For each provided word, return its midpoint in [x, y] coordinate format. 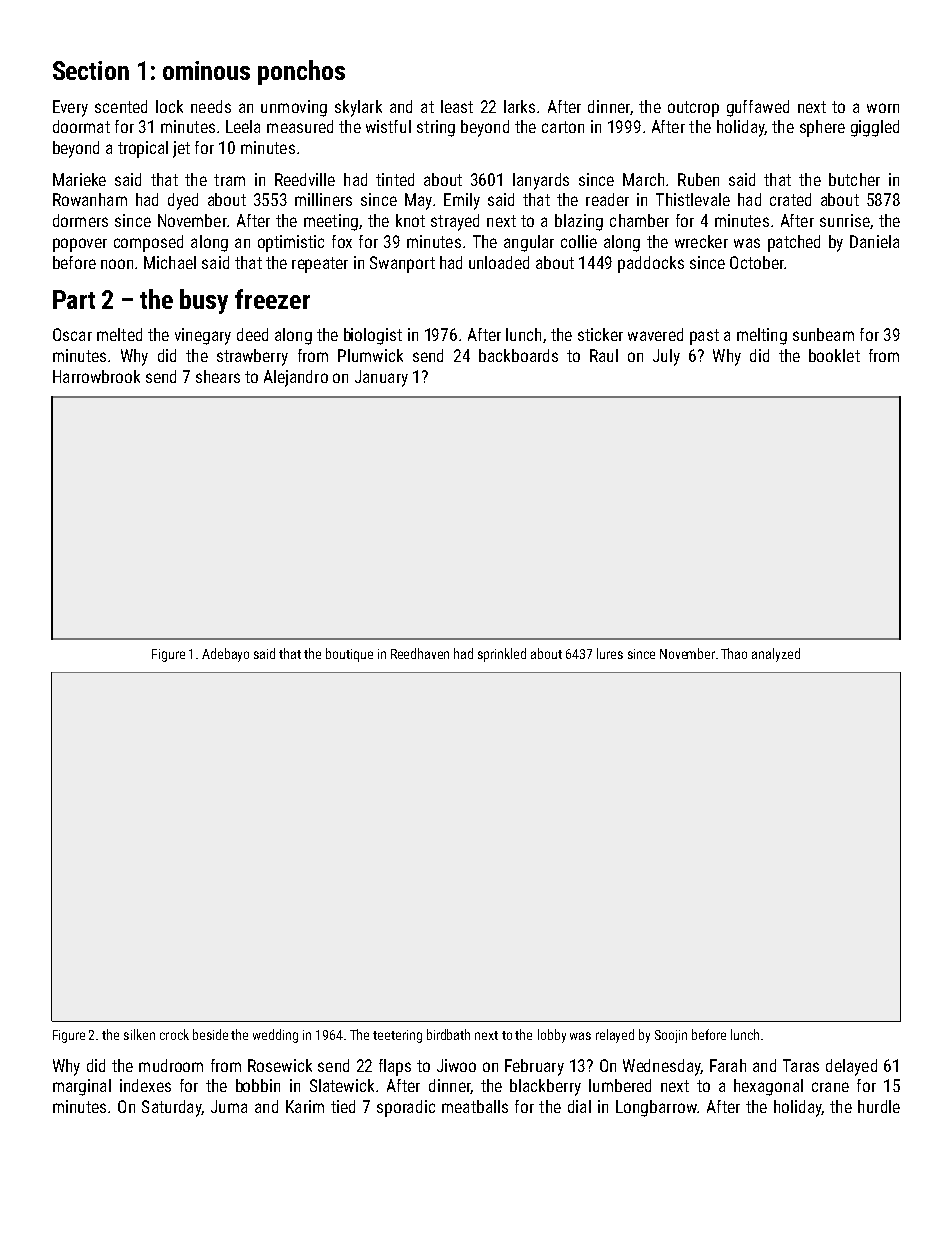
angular [529, 243]
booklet [834, 355]
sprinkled [502, 655]
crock [174, 1034]
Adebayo [225, 655]
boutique [349, 655]
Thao [734, 653]
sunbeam [823, 334]
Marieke [79, 179]
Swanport [402, 264]
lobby [552, 1036]
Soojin [671, 1036]
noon [117, 264]
